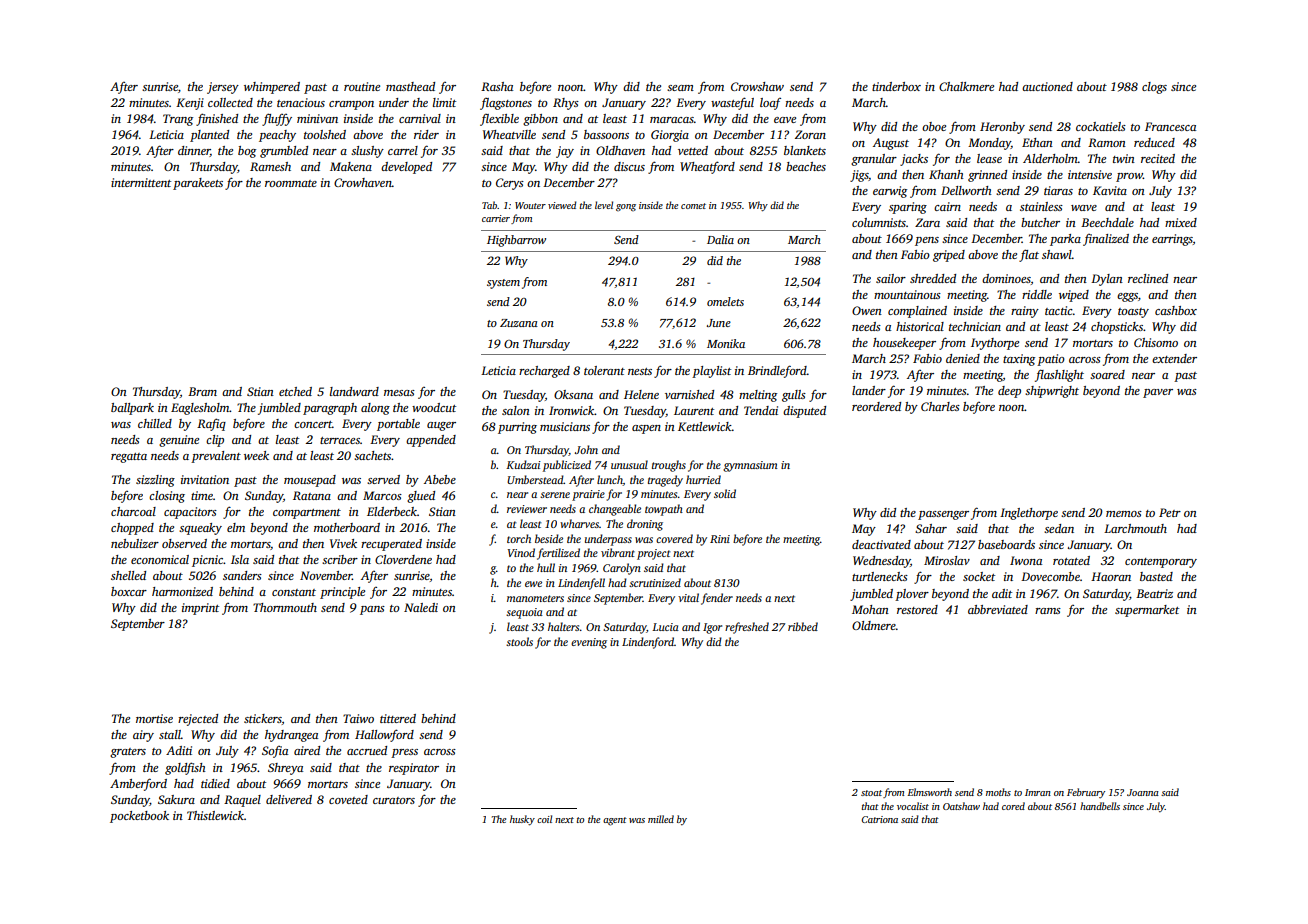 Image resolution: width=1308 pixels, height=924 pixels. Describe the element at coordinates (420, 118) in the screenshot. I see `carnival` at that location.
